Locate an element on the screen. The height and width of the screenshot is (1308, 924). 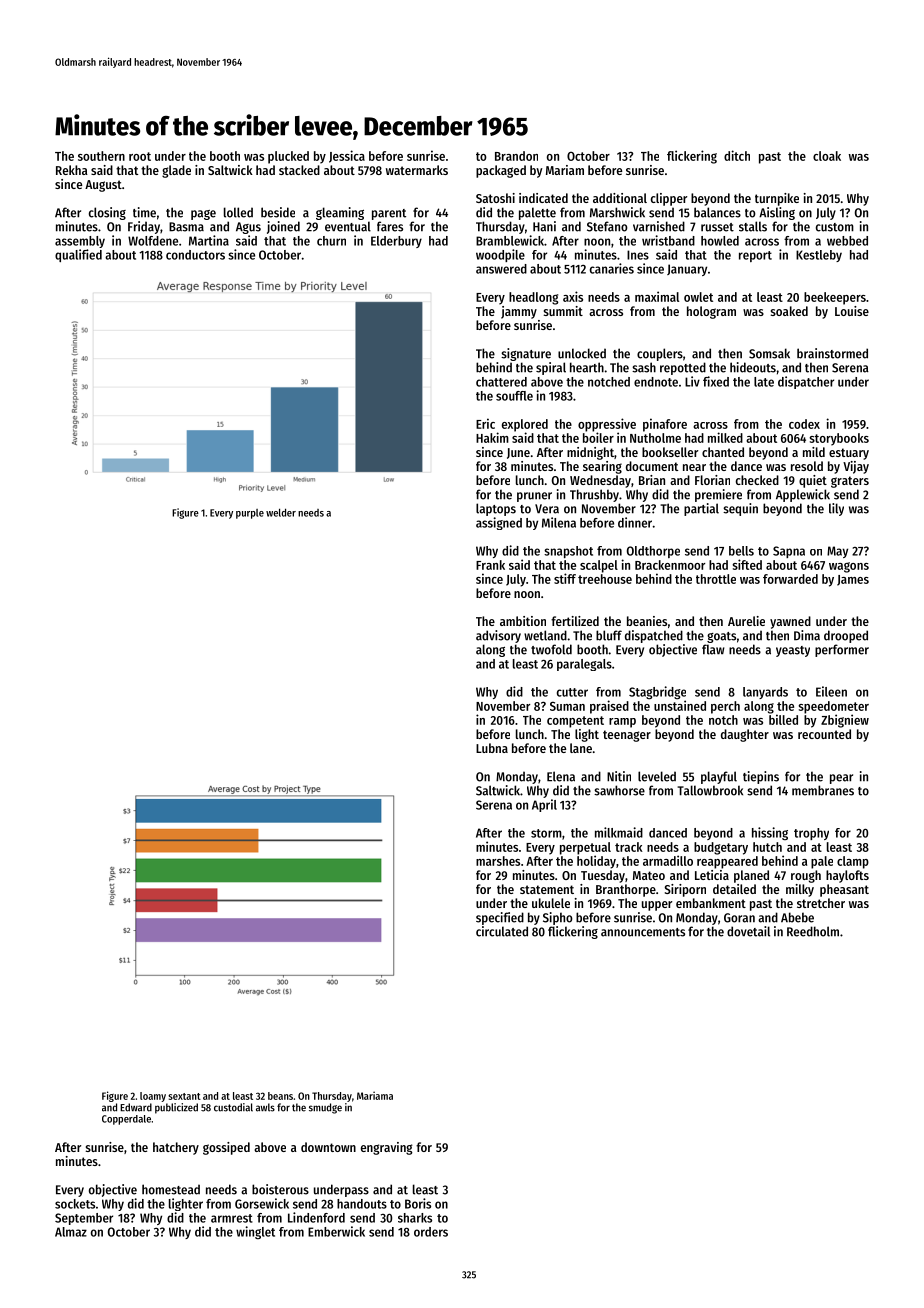
Brandon is located at coordinates (516, 156).
